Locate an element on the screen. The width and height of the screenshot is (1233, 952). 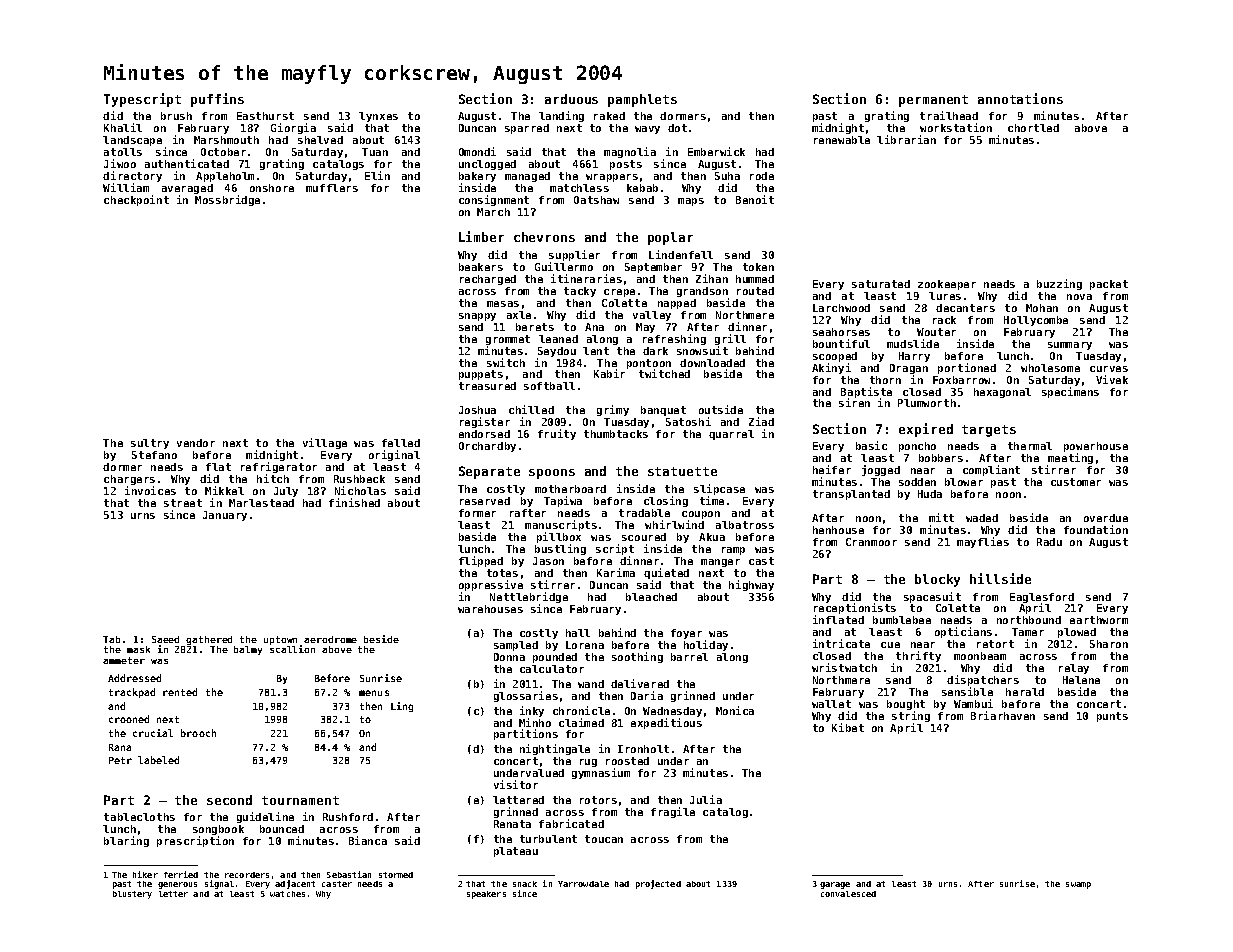
labeled is located at coordinates (158, 760).
